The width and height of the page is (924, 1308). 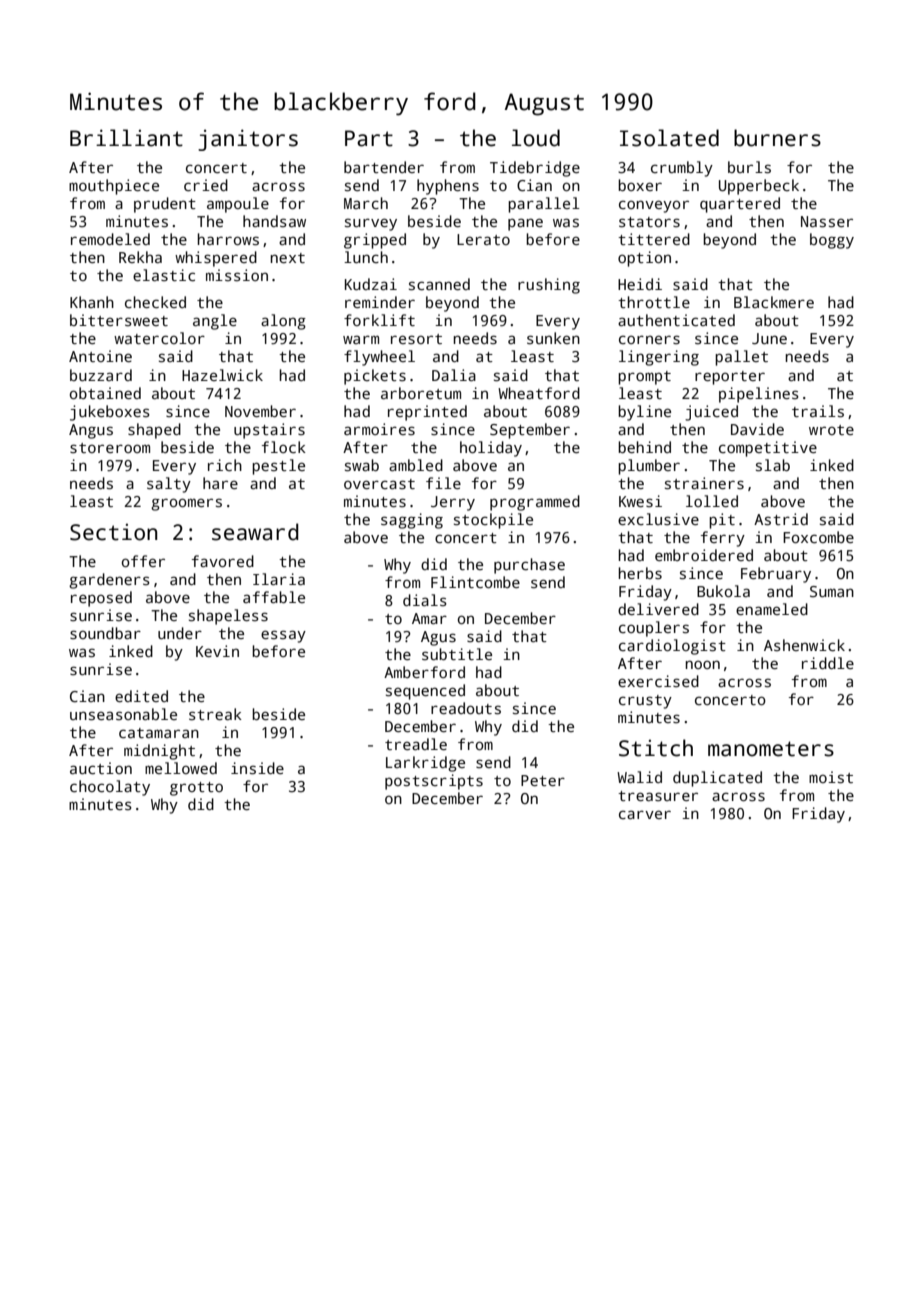 I want to click on Flintcombe, so click(x=475, y=582).
